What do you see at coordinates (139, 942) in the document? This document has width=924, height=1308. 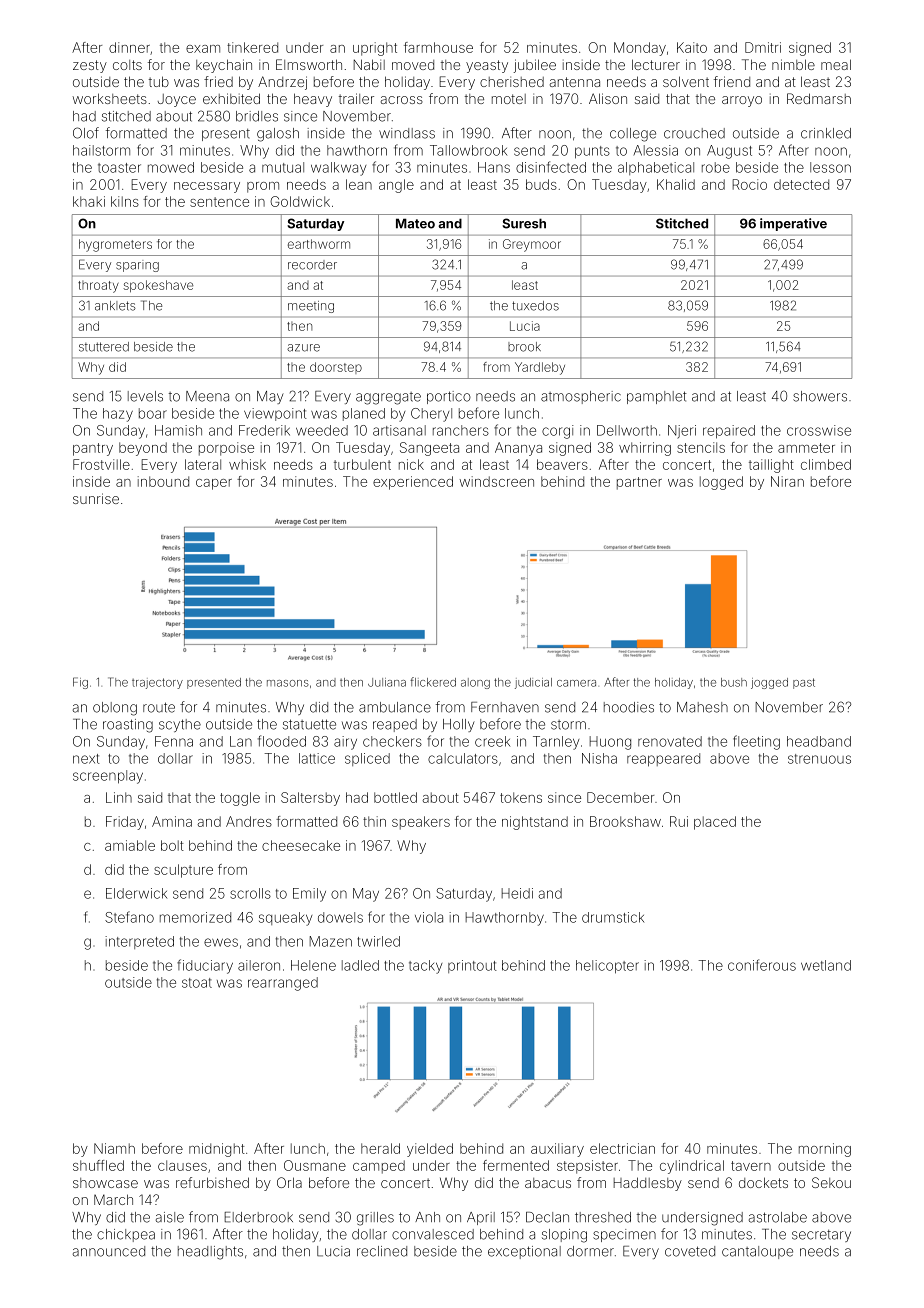 I see `interpreted` at bounding box center [139, 942].
